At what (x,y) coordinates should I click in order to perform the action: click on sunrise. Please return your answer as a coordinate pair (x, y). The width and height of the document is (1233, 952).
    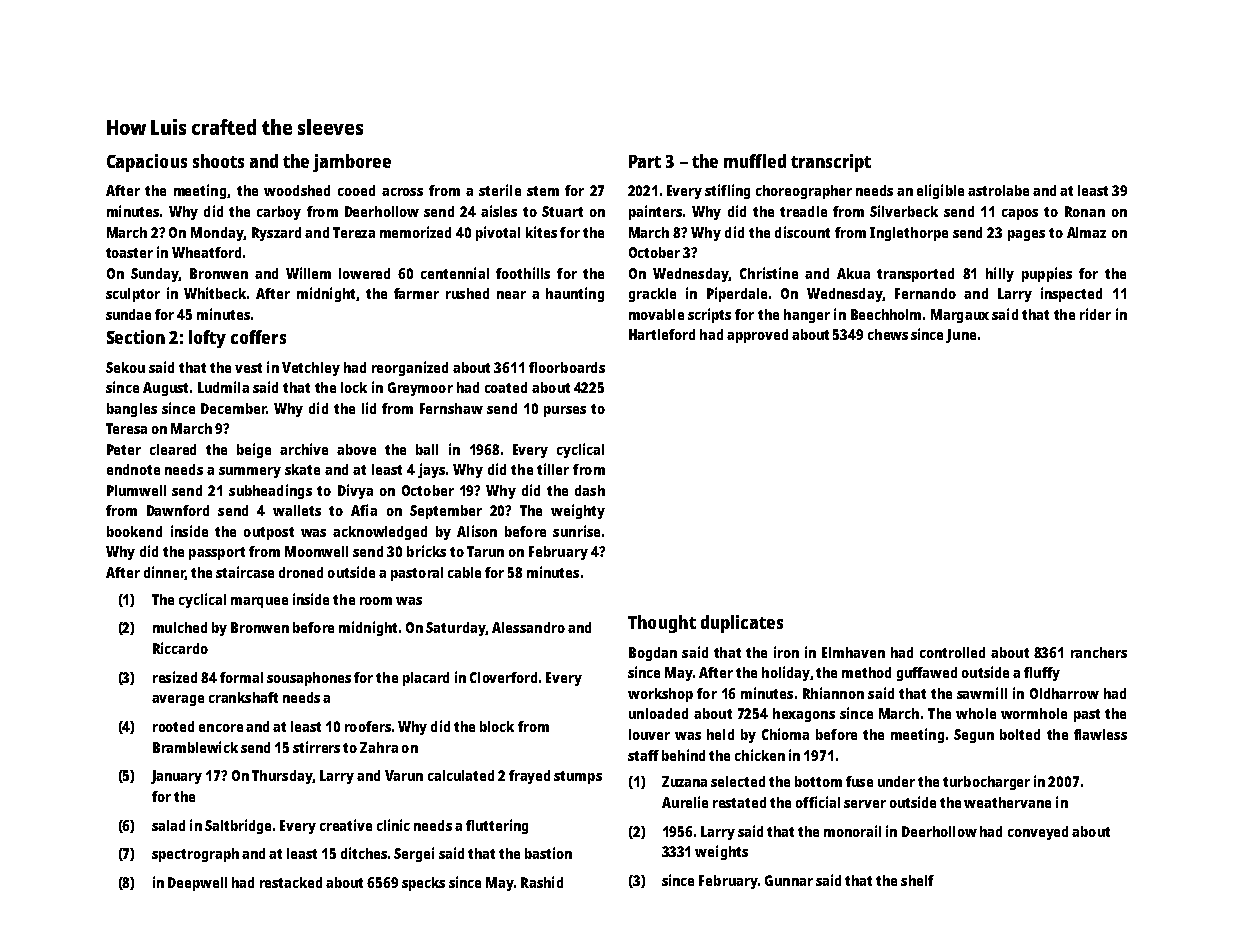
    Looking at the image, I should click on (576, 531).
